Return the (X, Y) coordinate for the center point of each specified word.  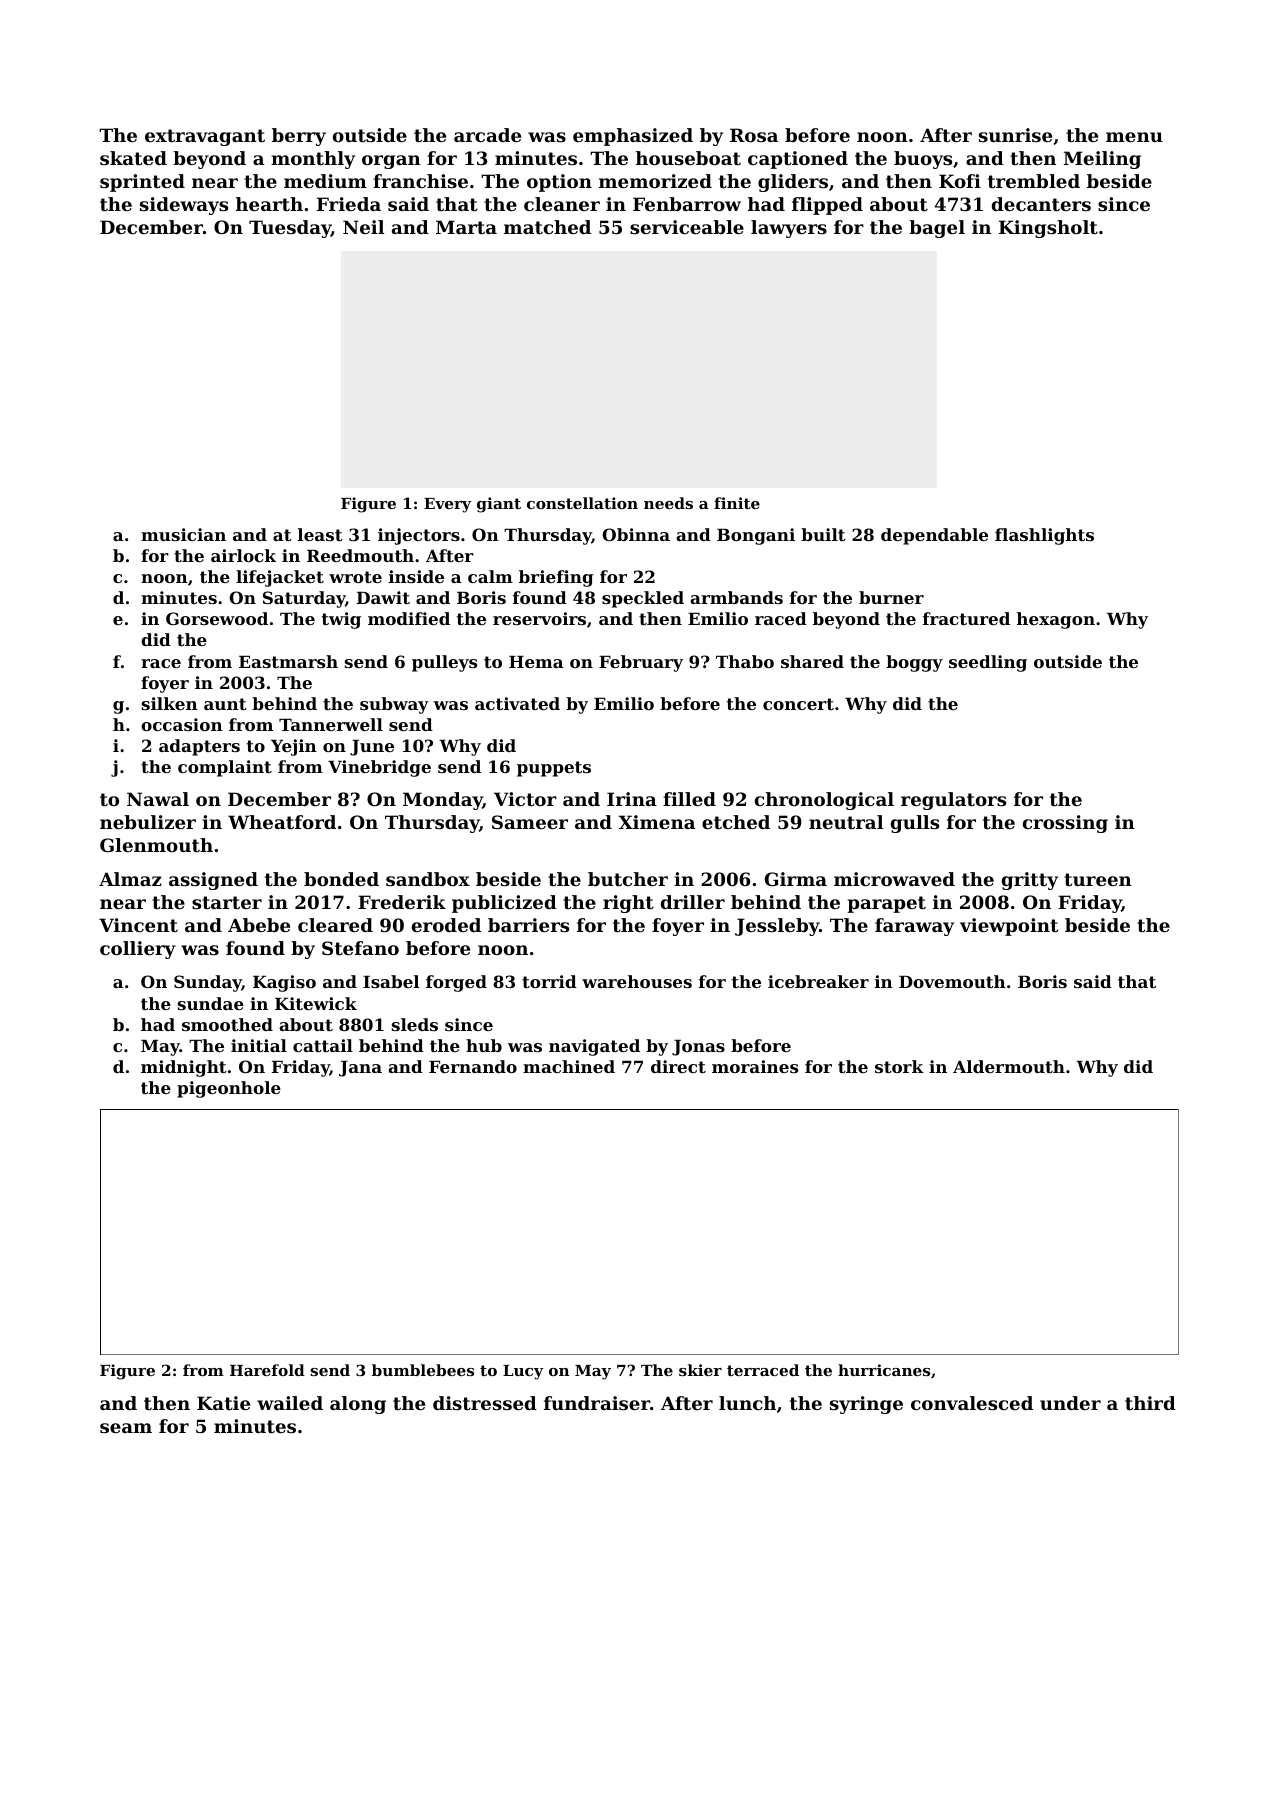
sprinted (142, 183)
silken (170, 703)
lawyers (789, 229)
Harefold (267, 1370)
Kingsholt (1048, 229)
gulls (915, 824)
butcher (628, 879)
